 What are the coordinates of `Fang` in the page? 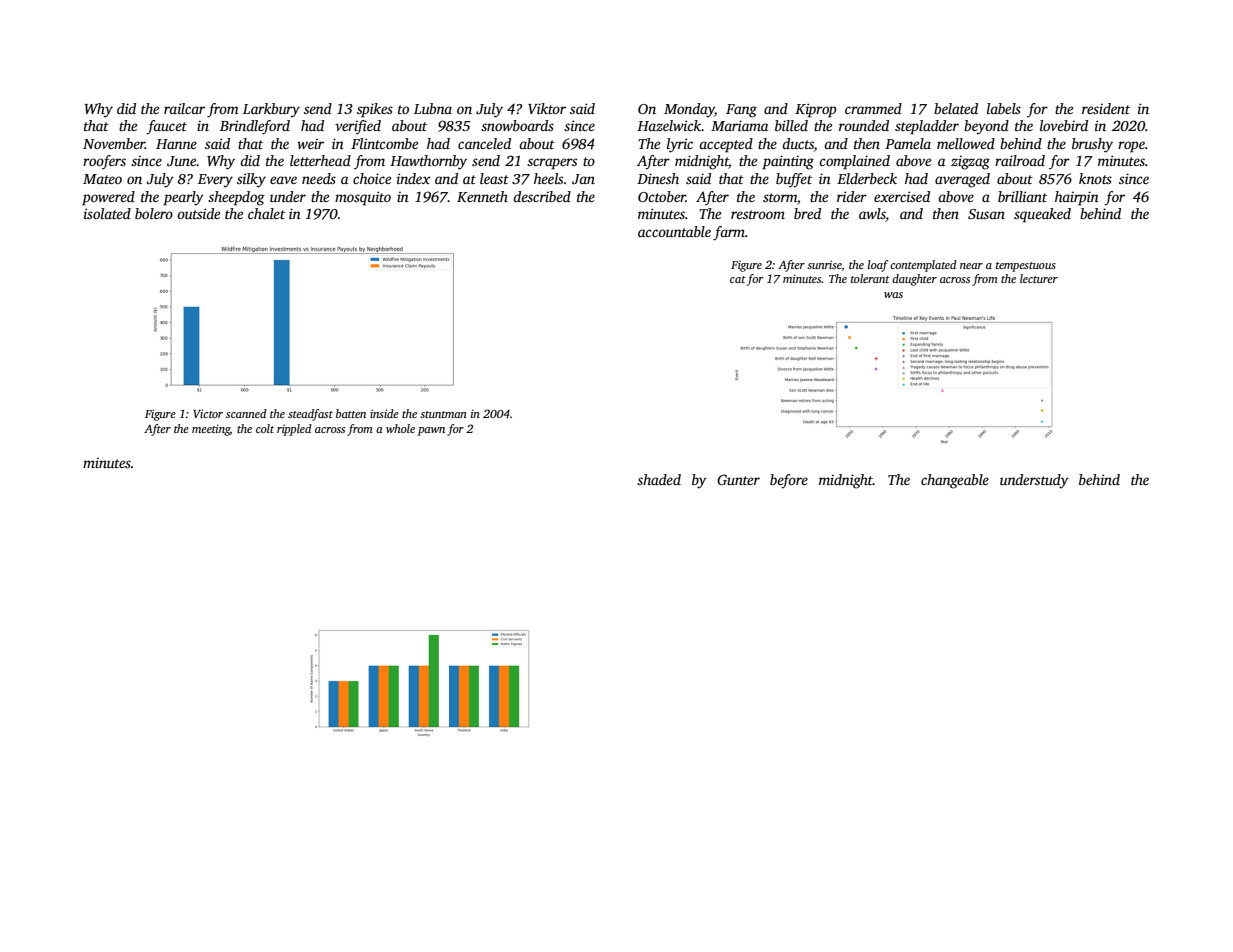 It's located at (741, 111).
